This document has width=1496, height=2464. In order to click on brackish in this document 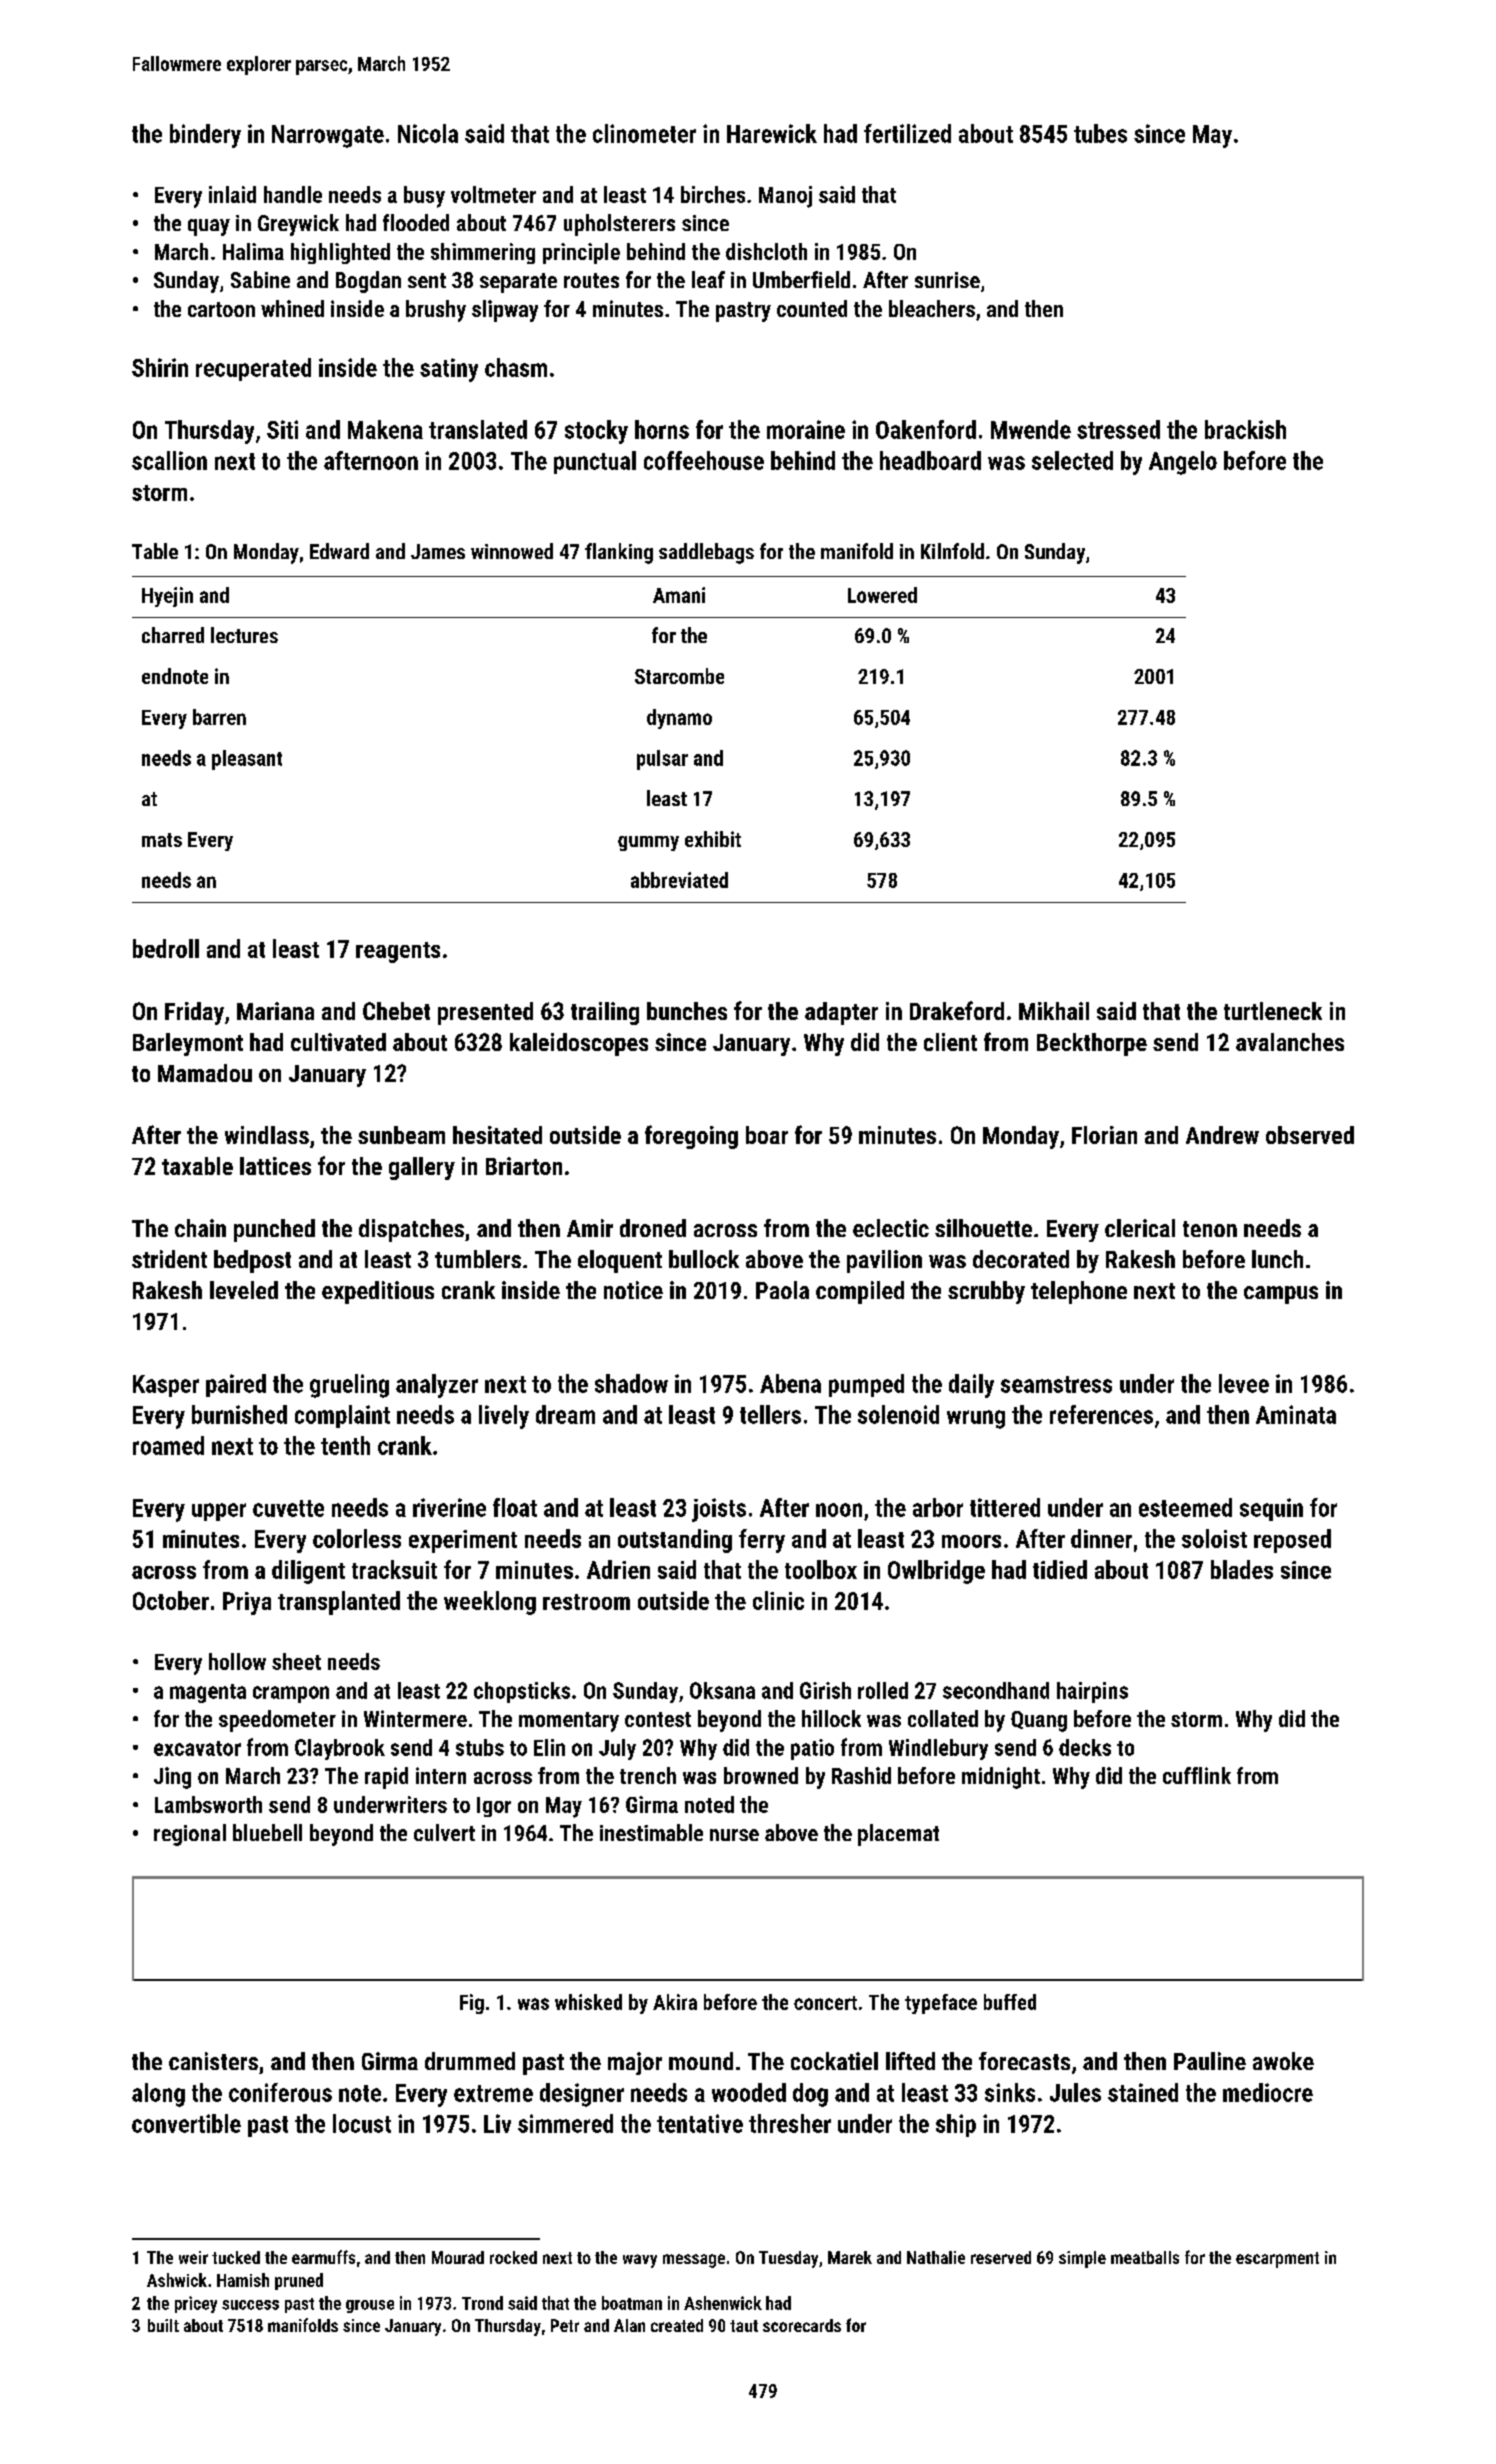, I will do `click(1245, 429)`.
